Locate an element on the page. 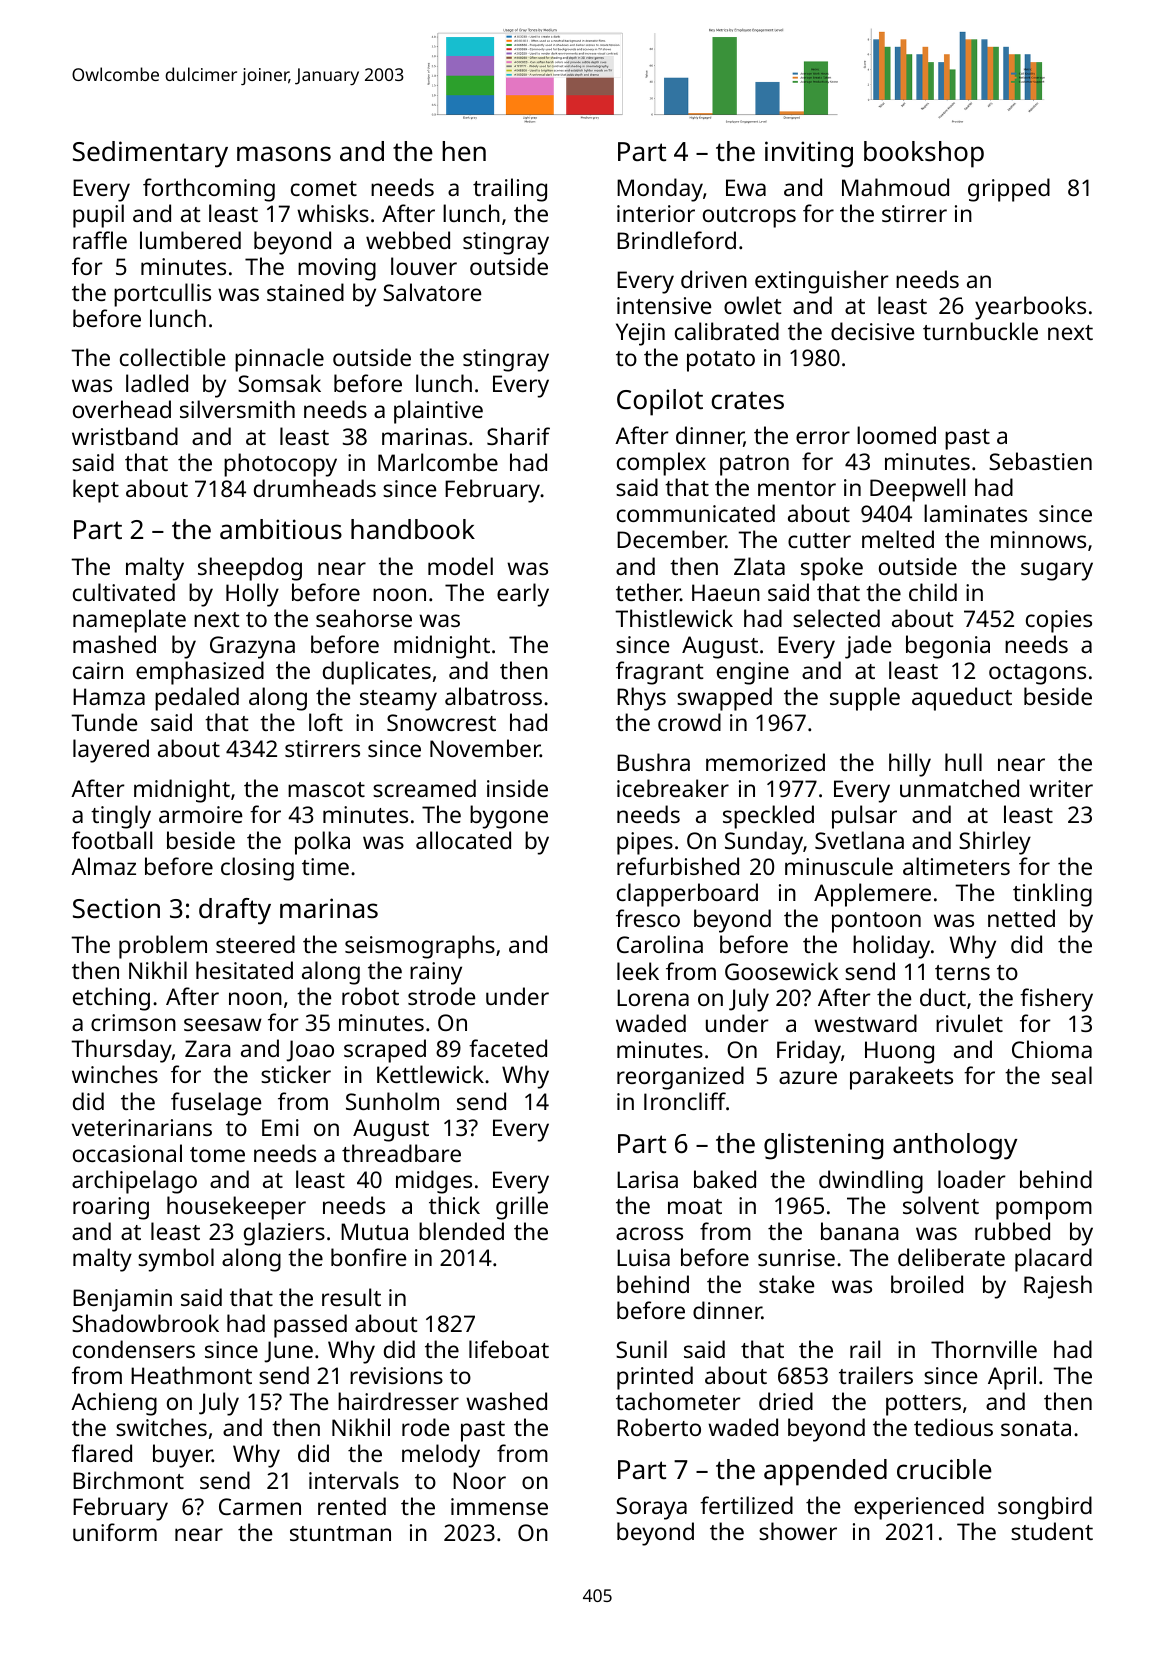 Image resolution: width=1165 pixels, height=1654 pixels. cultivated is located at coordinates (124, 592).
